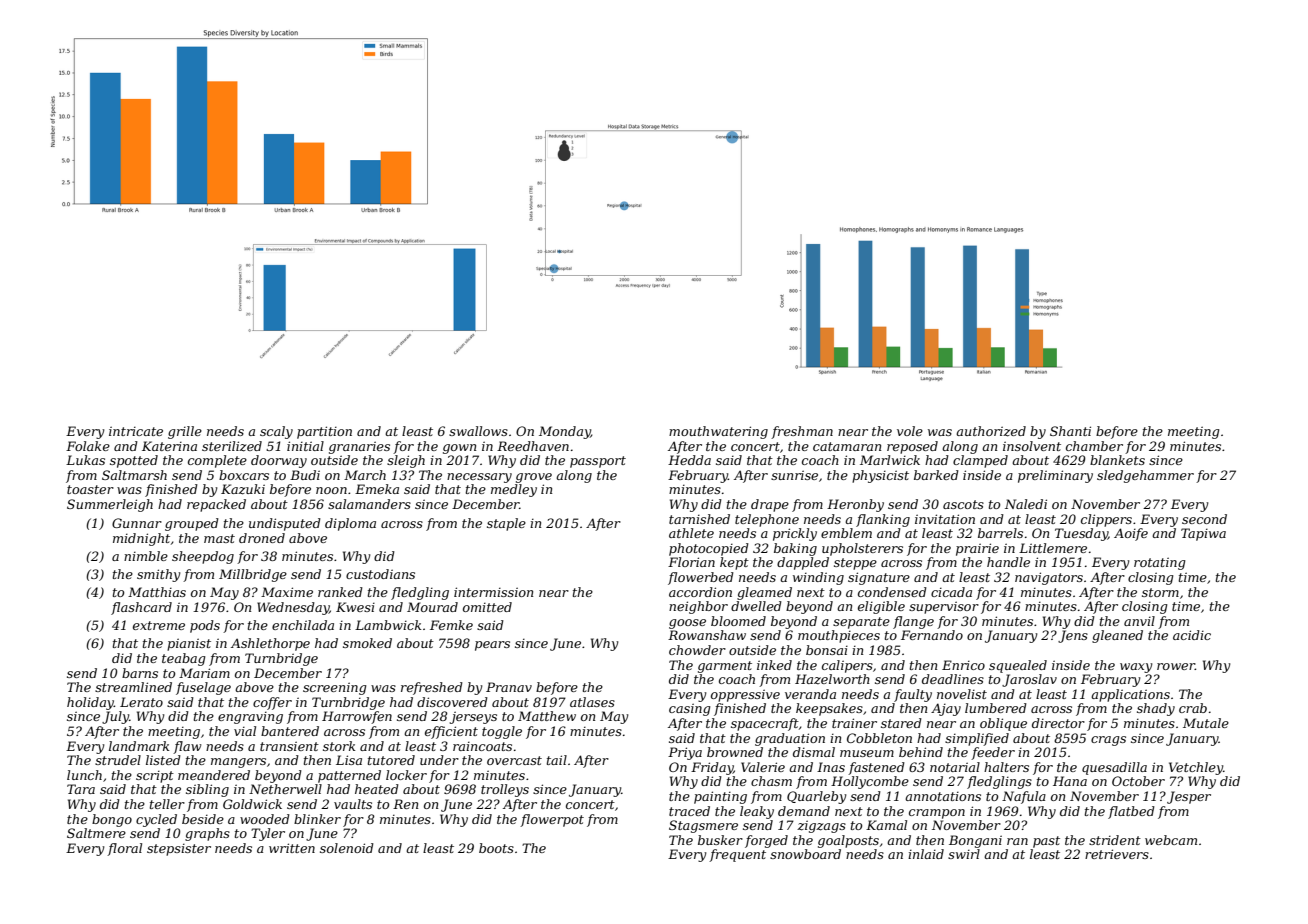  I want to click on bonsai, so click(827, 650).
